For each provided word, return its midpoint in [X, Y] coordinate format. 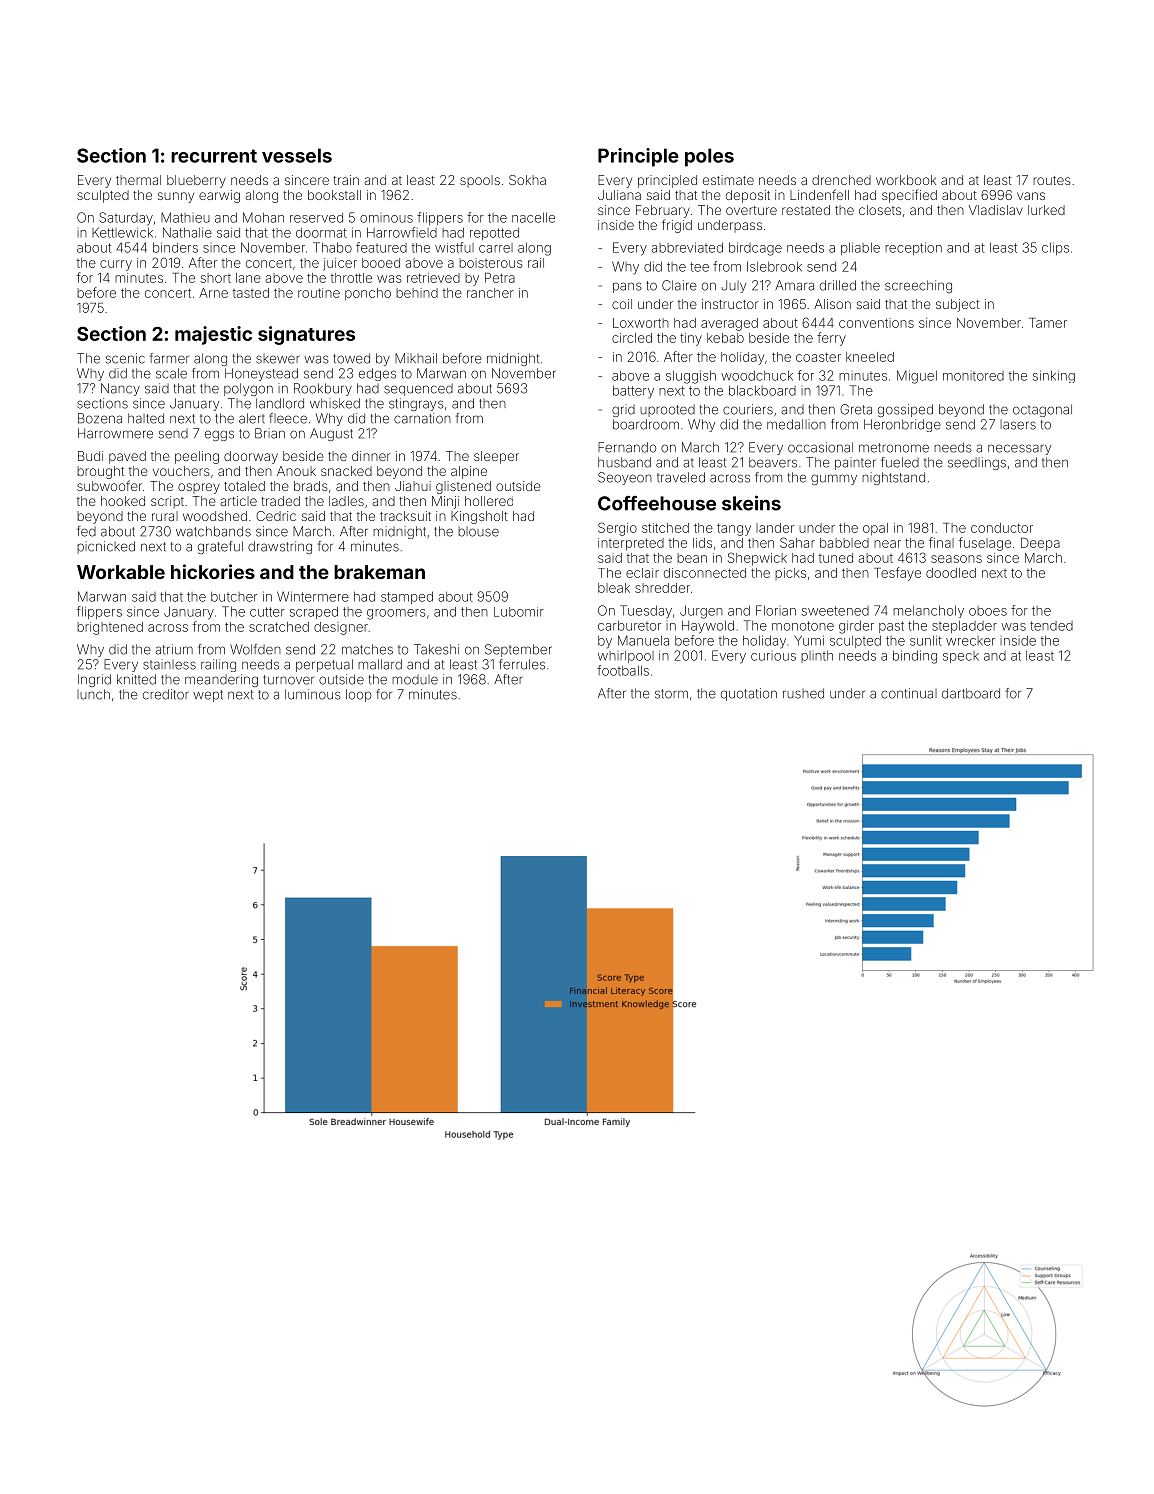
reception [913, 248]
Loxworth [641, 323]
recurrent [214, 156]
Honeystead [261, 374]
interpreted [631, 544]
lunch [93, 694]
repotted [494, 234]
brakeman [379, 572]
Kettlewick [122, 232]
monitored [973, 376]
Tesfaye [897, 574]
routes [1052, 180]
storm [671, 694]
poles [709, 157]
